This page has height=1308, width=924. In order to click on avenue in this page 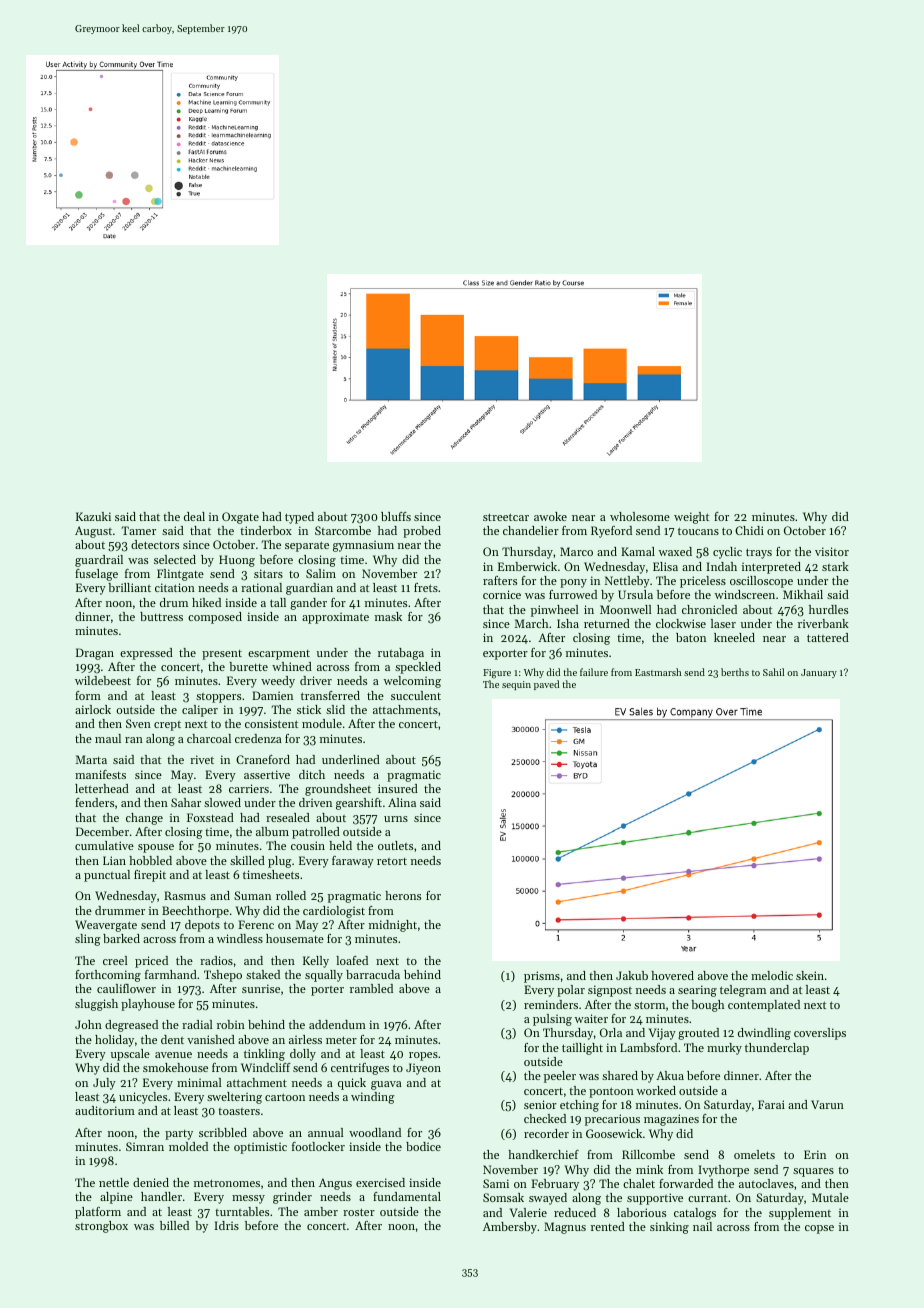, I will do `click(173, 1055)`.
